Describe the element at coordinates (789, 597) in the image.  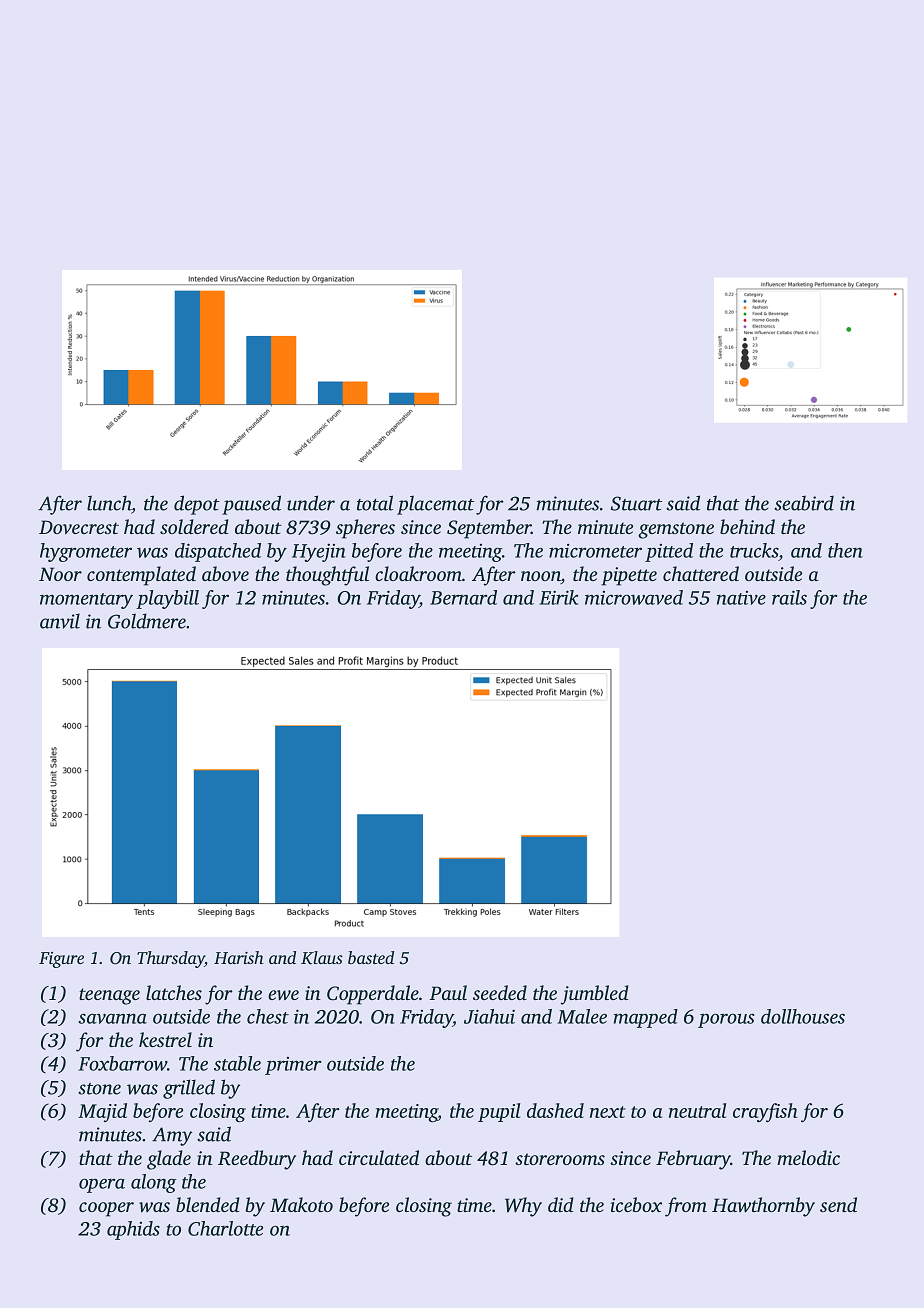
I see `rails` at that location.
